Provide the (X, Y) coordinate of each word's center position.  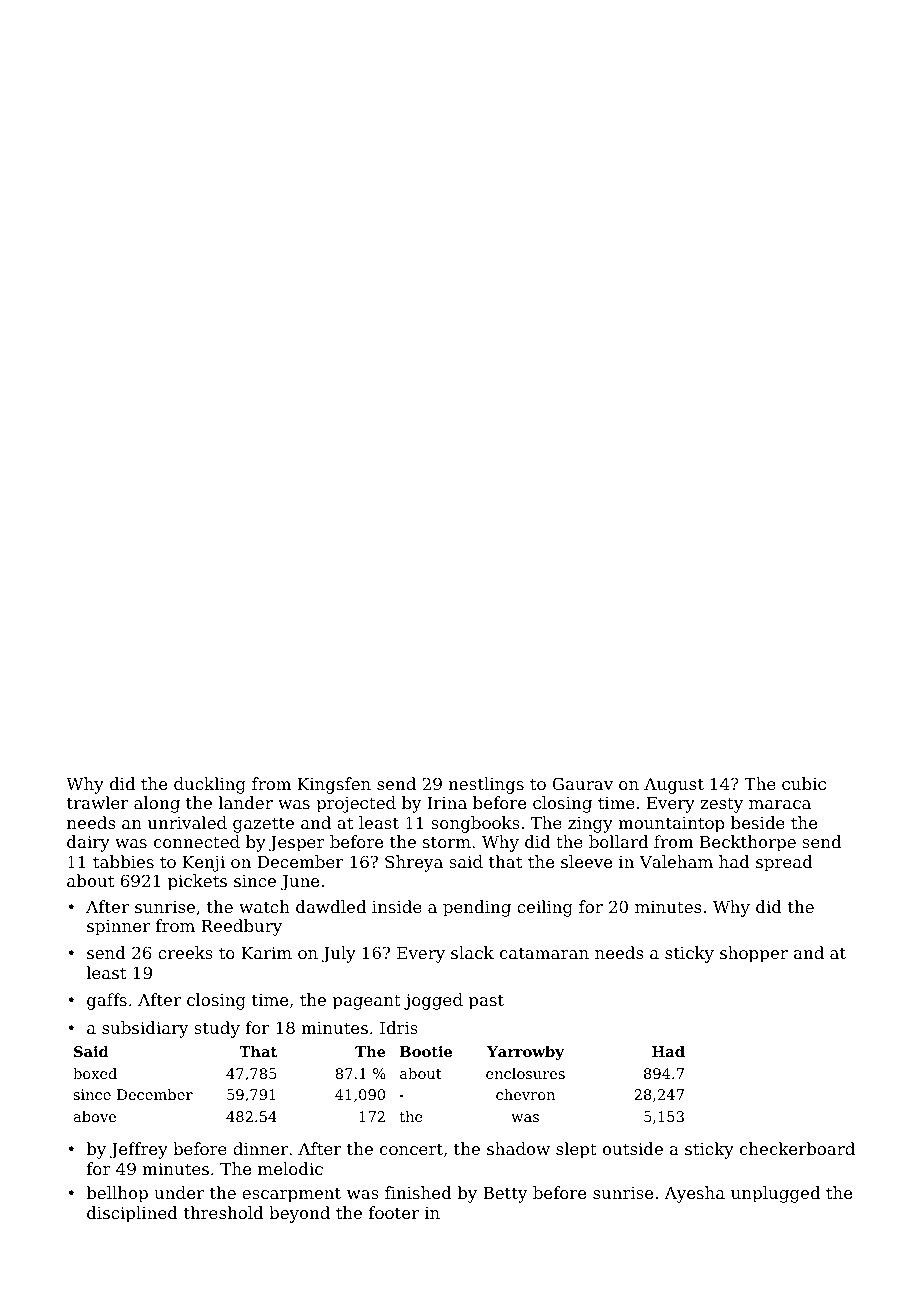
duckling (210, 785)
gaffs (107, 1001)
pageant (367, 1002)
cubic (804, 783)
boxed (95, 1073)
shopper (754, 954)
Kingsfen (334, 785)
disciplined (132, 1214)
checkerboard (797, 1148)
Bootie (426, 1051)
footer (394, 1212)
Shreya (414, 863)
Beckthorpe (748, 843)
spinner (118, 928)
